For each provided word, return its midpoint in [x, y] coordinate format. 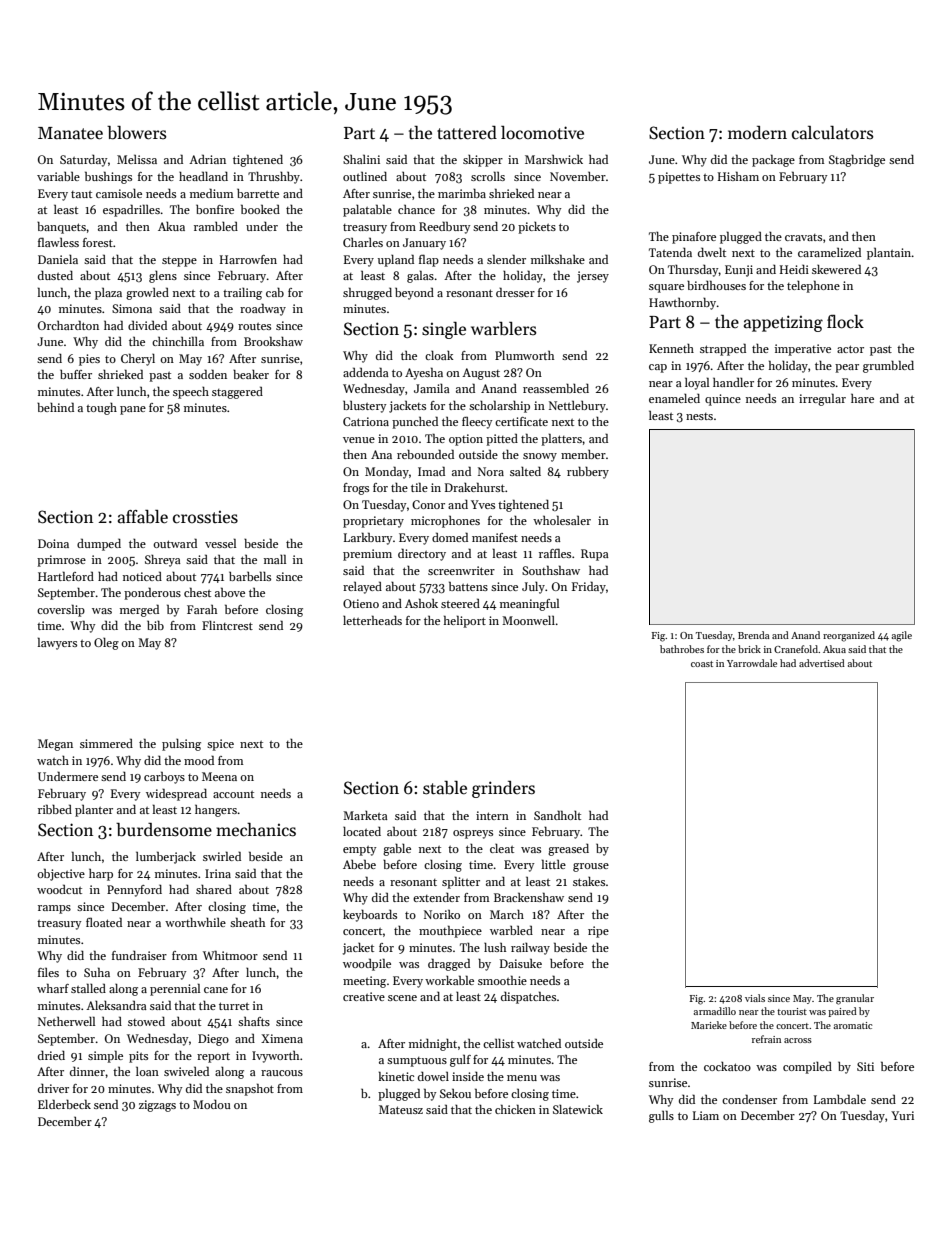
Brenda [754, 635]
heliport [465, 621]
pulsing [181, 745]
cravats [803, 237]
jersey [593, 277]
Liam [706, 1115]
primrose [61, 561]
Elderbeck [64, 1104]
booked [260, 209]
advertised [822, 663]
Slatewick [578, 1109]
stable [445, 788]
